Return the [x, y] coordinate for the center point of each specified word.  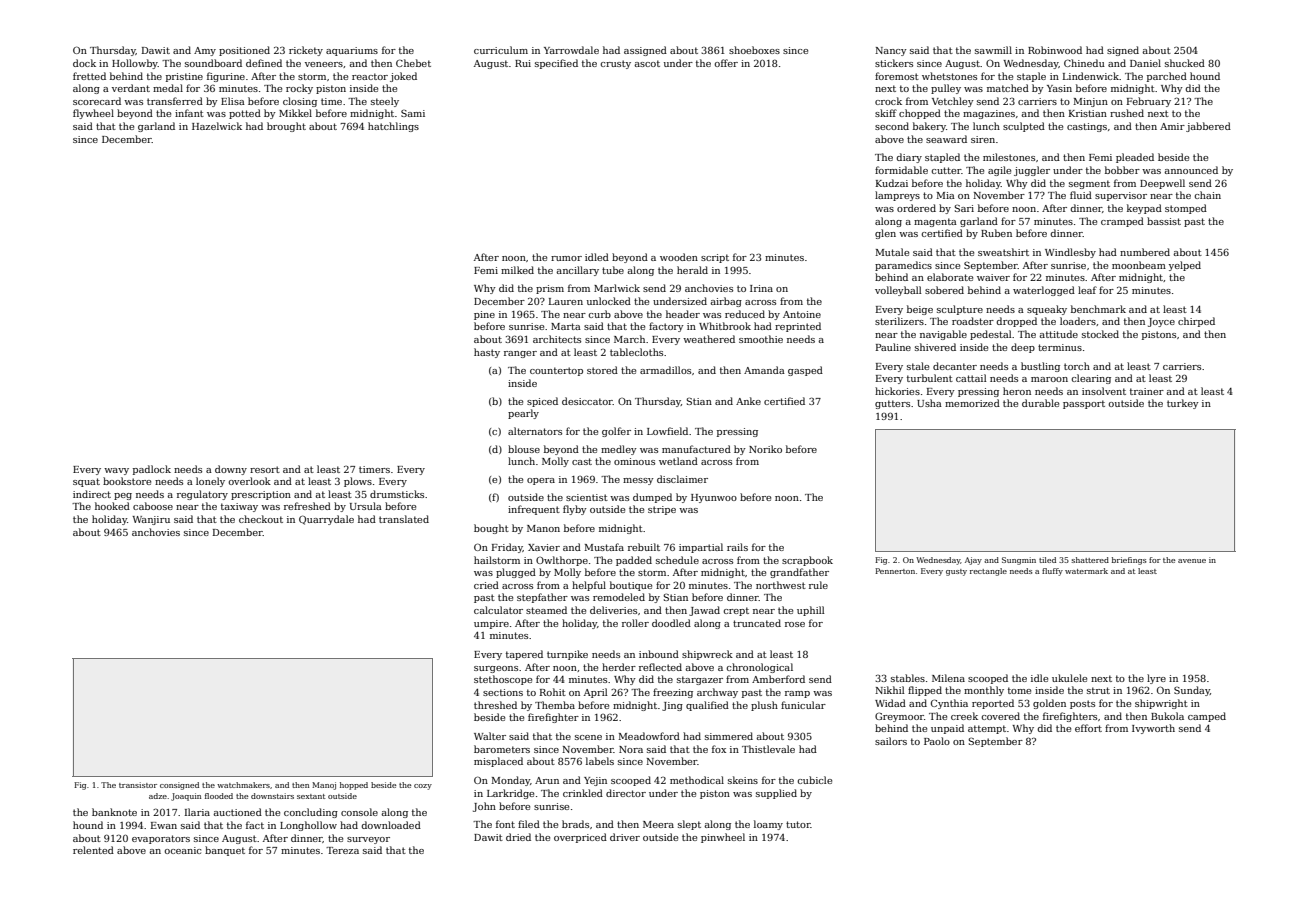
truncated [757, 623]
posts [1082, 704]
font [505, 824]
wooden [679, 257]
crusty [615, 64]
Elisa [233, 101]
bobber [1122, 170]
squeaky [1047, 310]
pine [484, 315]
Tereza [342, 850]
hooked [112, 506]
